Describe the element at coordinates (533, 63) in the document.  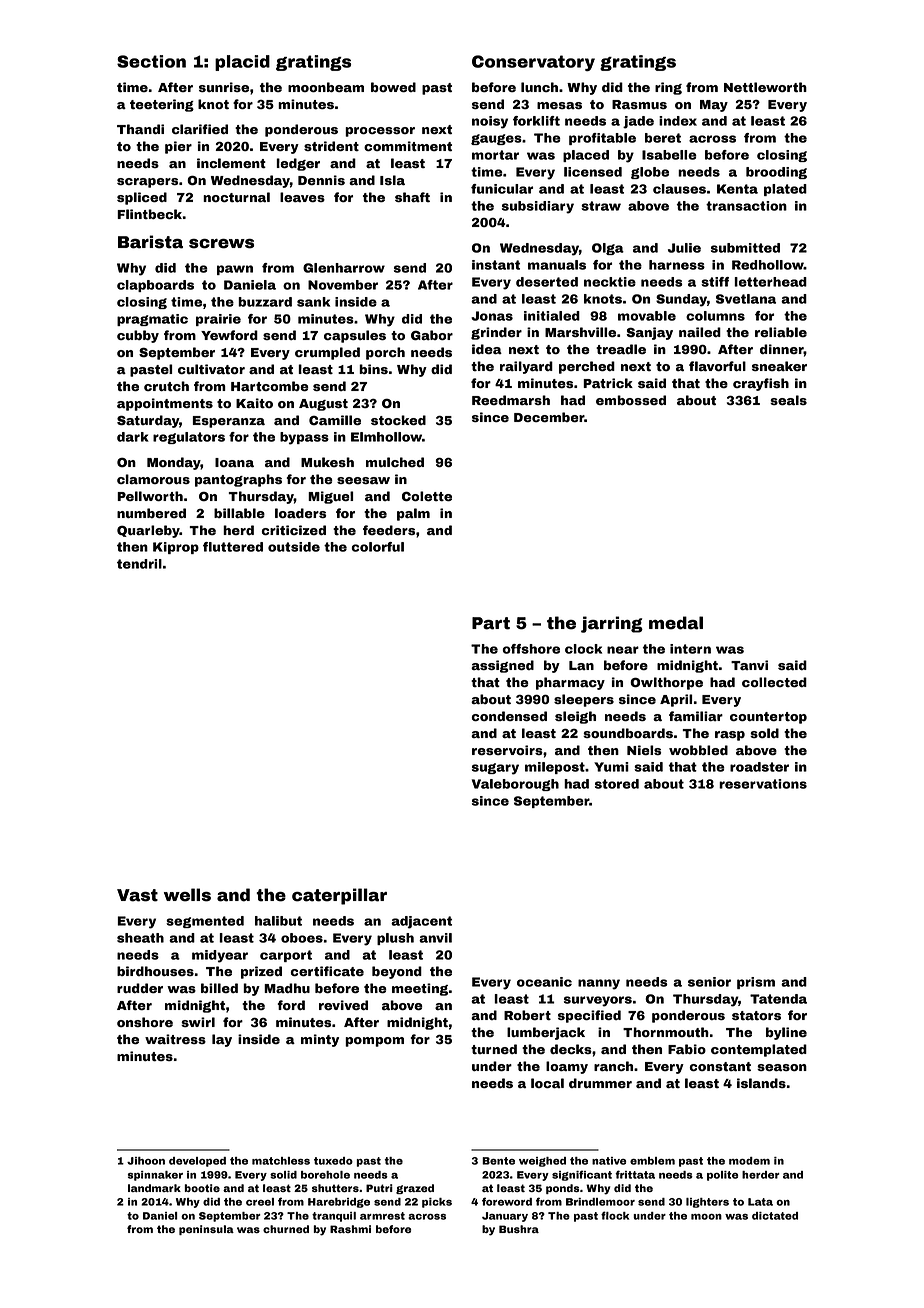
I see `Conservatory` at that location.
